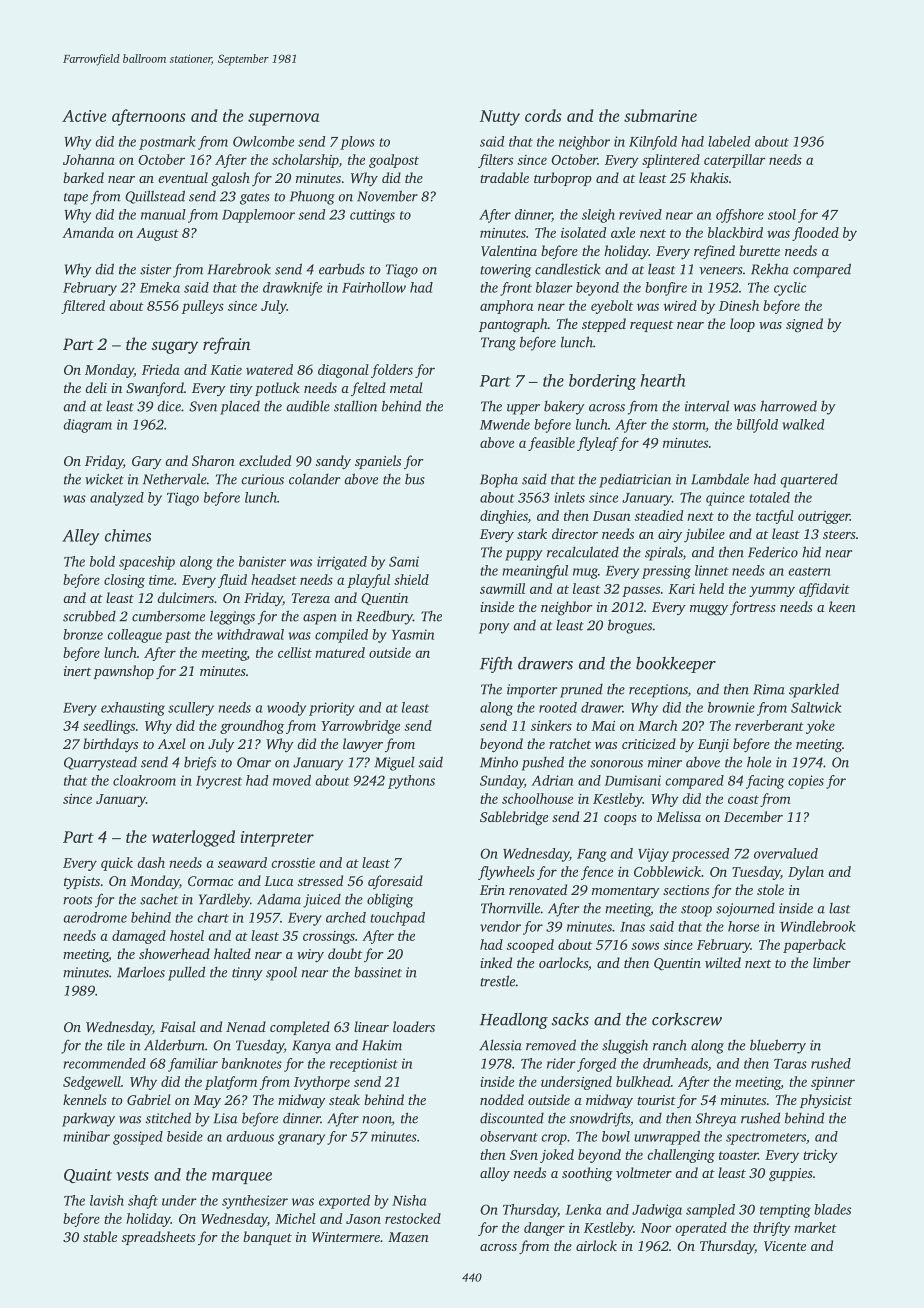 The width and height of the document is (924, 1308). Describe the element at coordinates (158, 1238) in the document. I see `spreadsheets` at that location.
